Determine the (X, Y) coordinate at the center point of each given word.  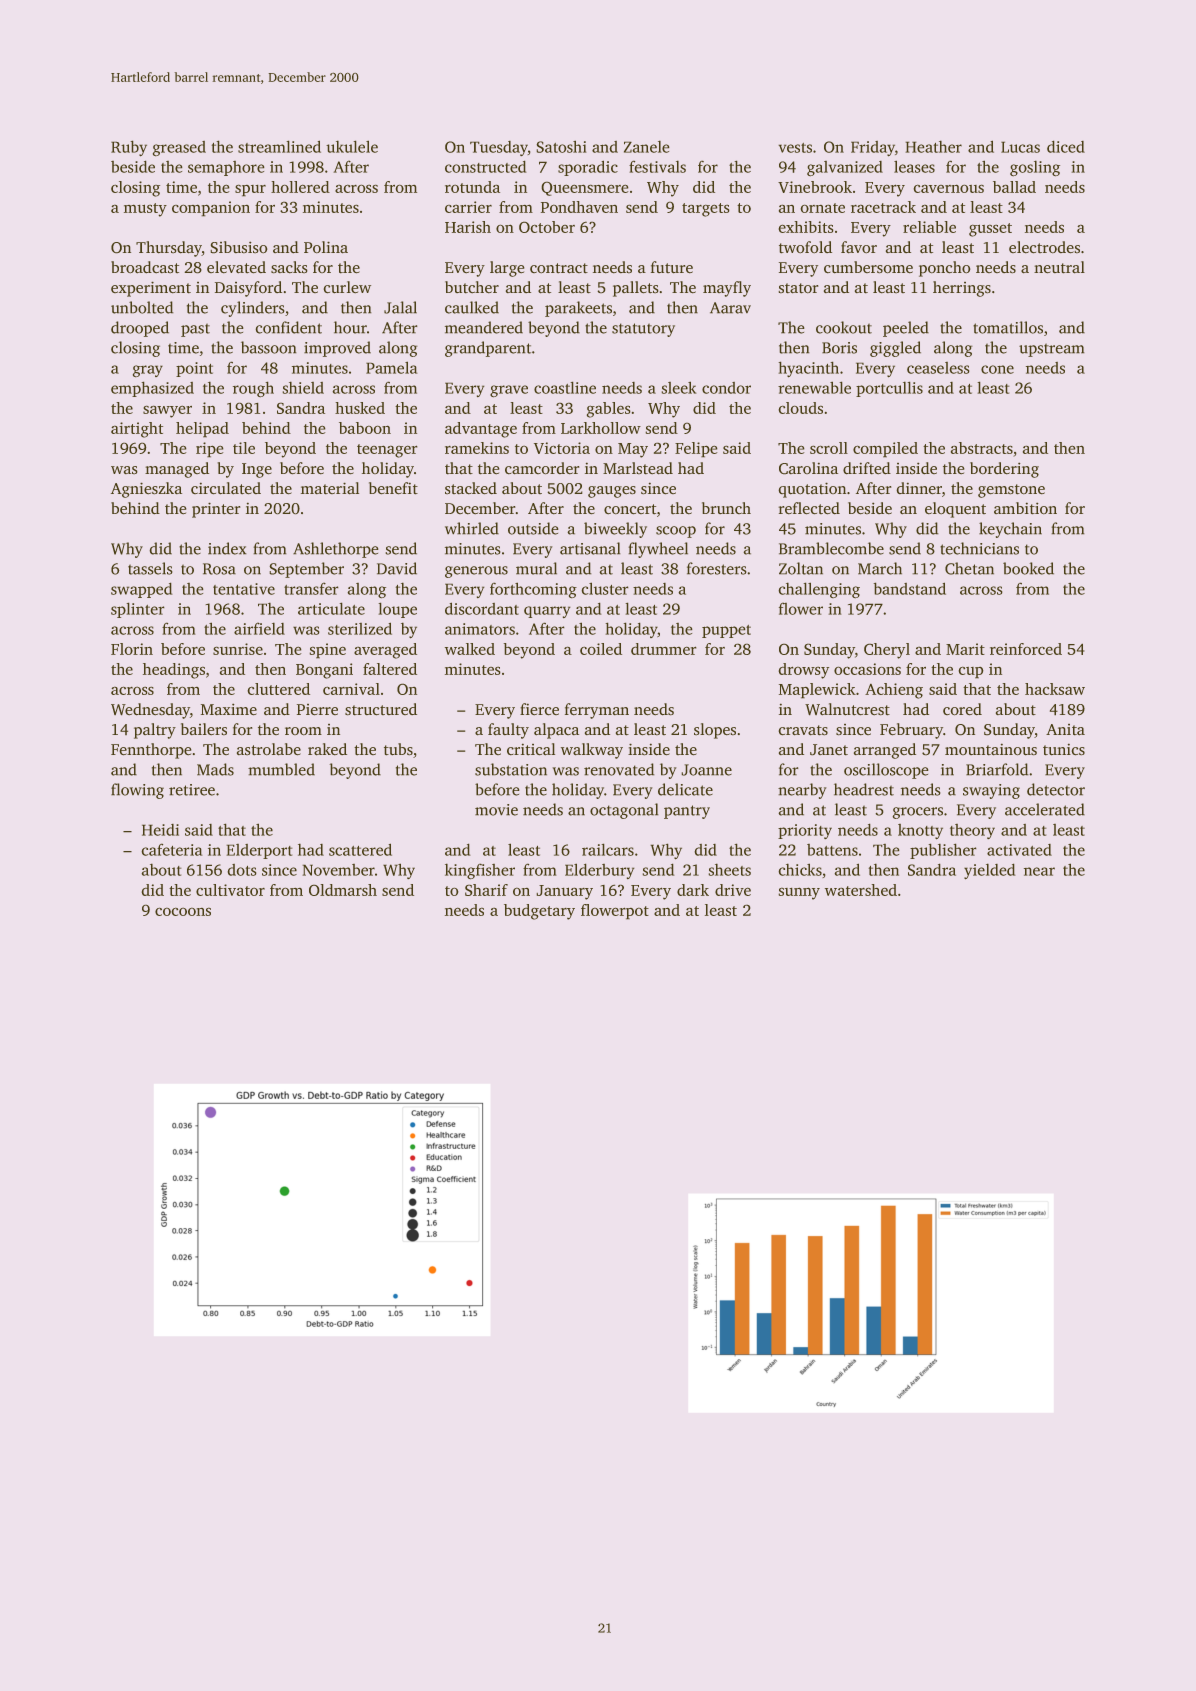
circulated (226, 488)
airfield (259, 629)
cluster (605, 589)
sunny (799, 894)
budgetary (539, 912)
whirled (472, 528)
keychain (1010, 530)
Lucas (1020, 147)
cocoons (183, 912)
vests (795, 148)
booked (1028, 568)
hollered (300, 187)
